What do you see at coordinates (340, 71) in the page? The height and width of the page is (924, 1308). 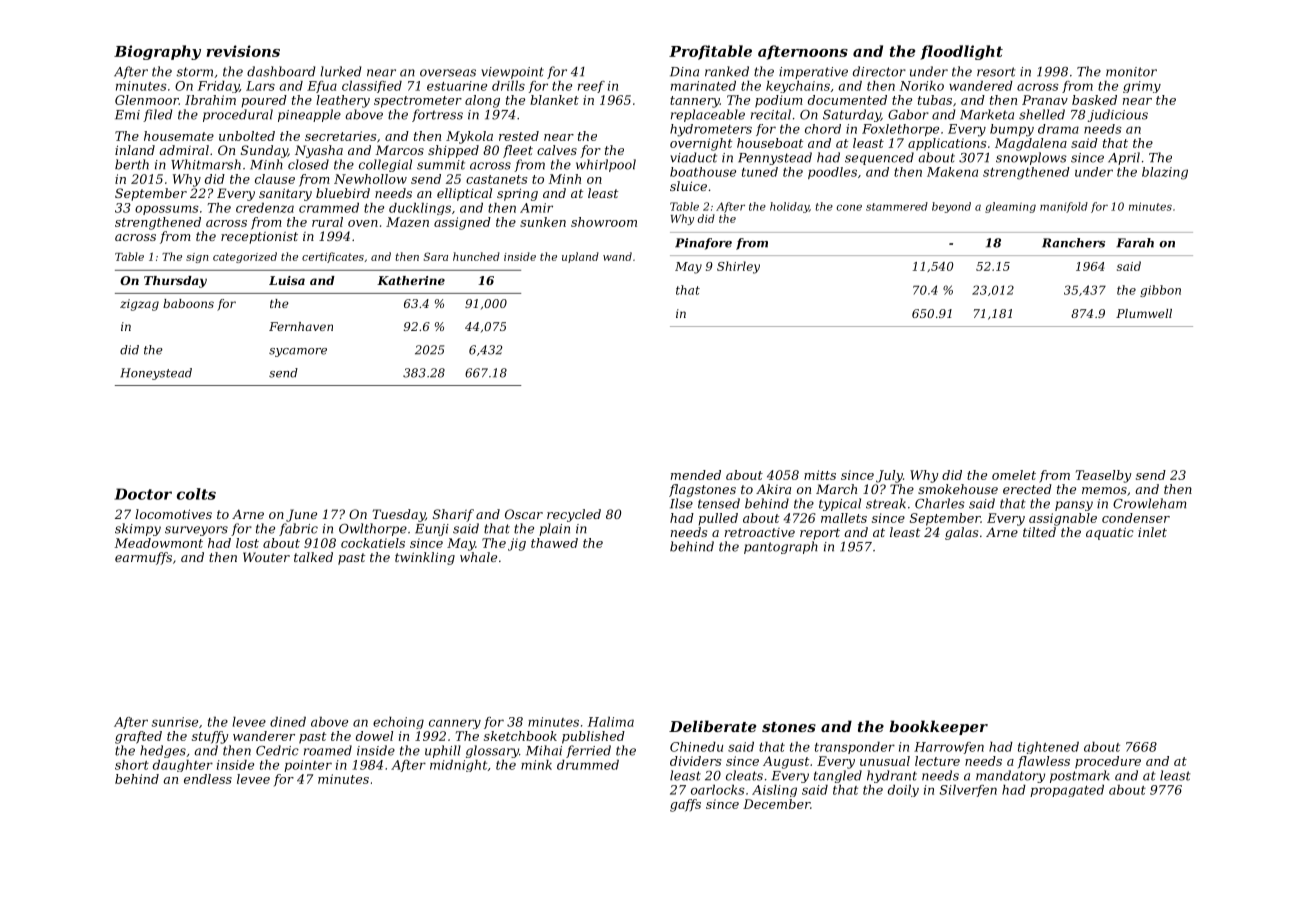 I see `lurked` at bounding box center [340, 71].
